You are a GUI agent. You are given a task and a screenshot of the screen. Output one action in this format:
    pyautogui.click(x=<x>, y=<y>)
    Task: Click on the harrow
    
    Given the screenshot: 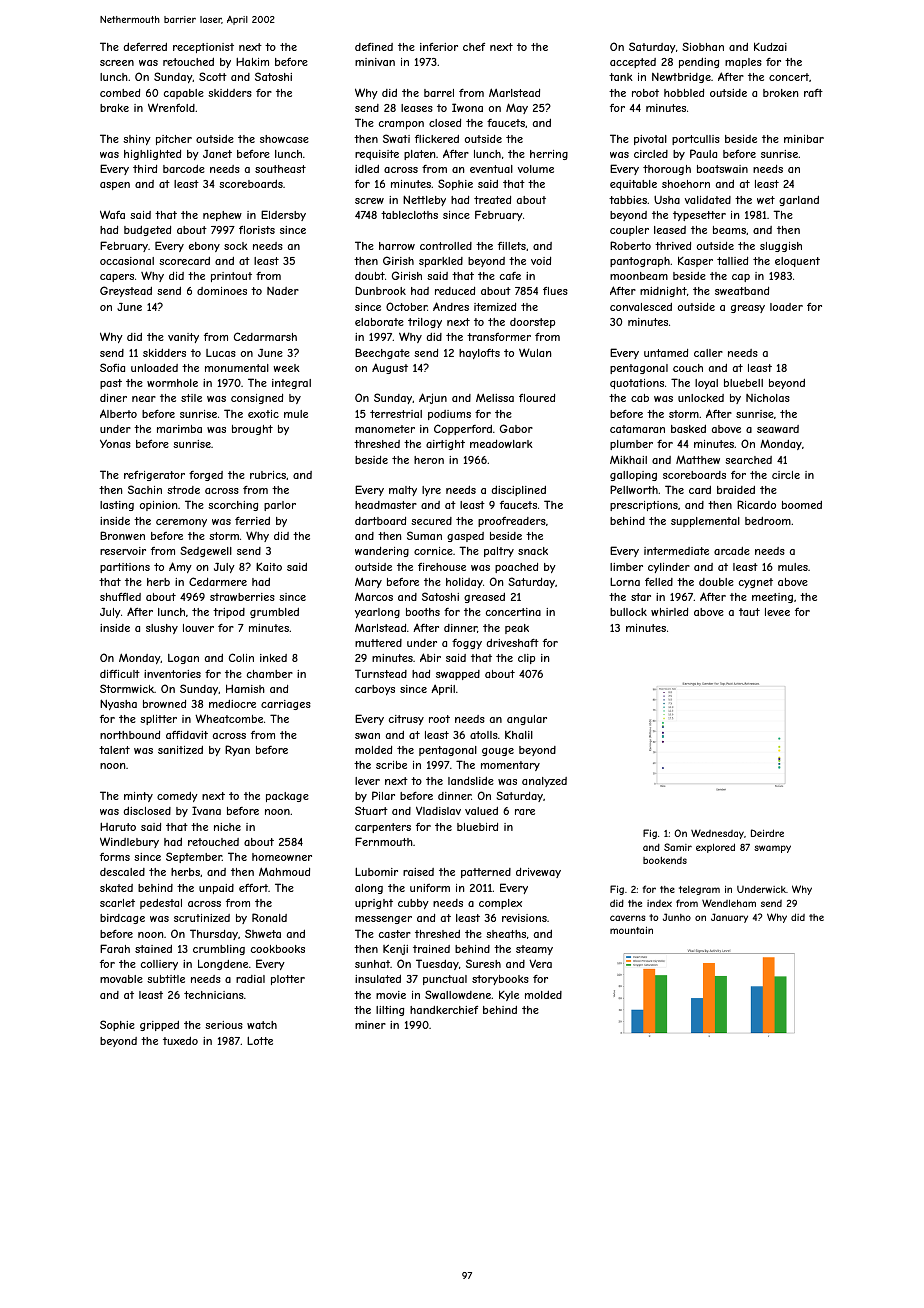 What is the action you would take?
    pyautogui.click(x=397, y=246)
